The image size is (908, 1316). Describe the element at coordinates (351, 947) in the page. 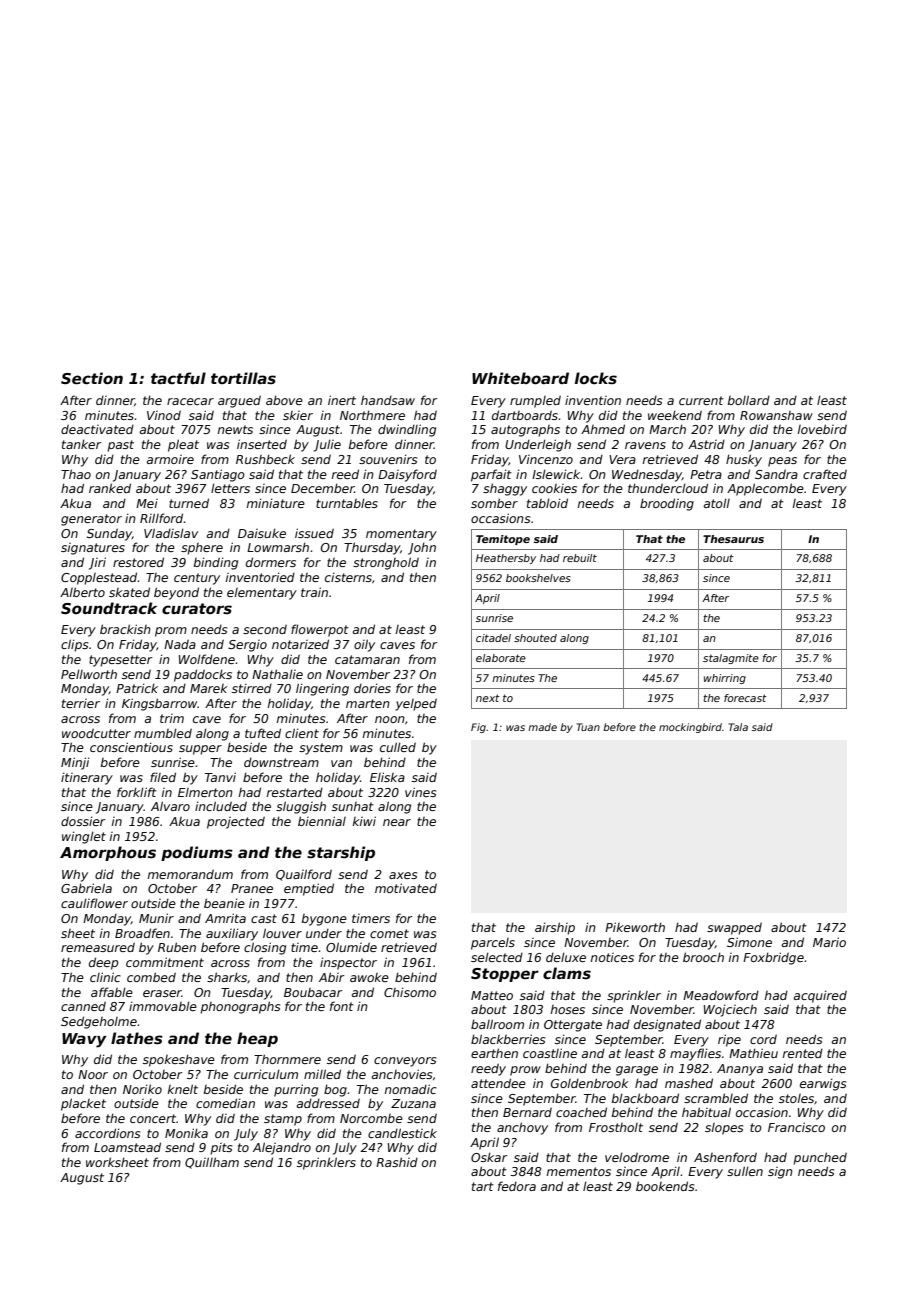

I see `Olumide` at that location.
